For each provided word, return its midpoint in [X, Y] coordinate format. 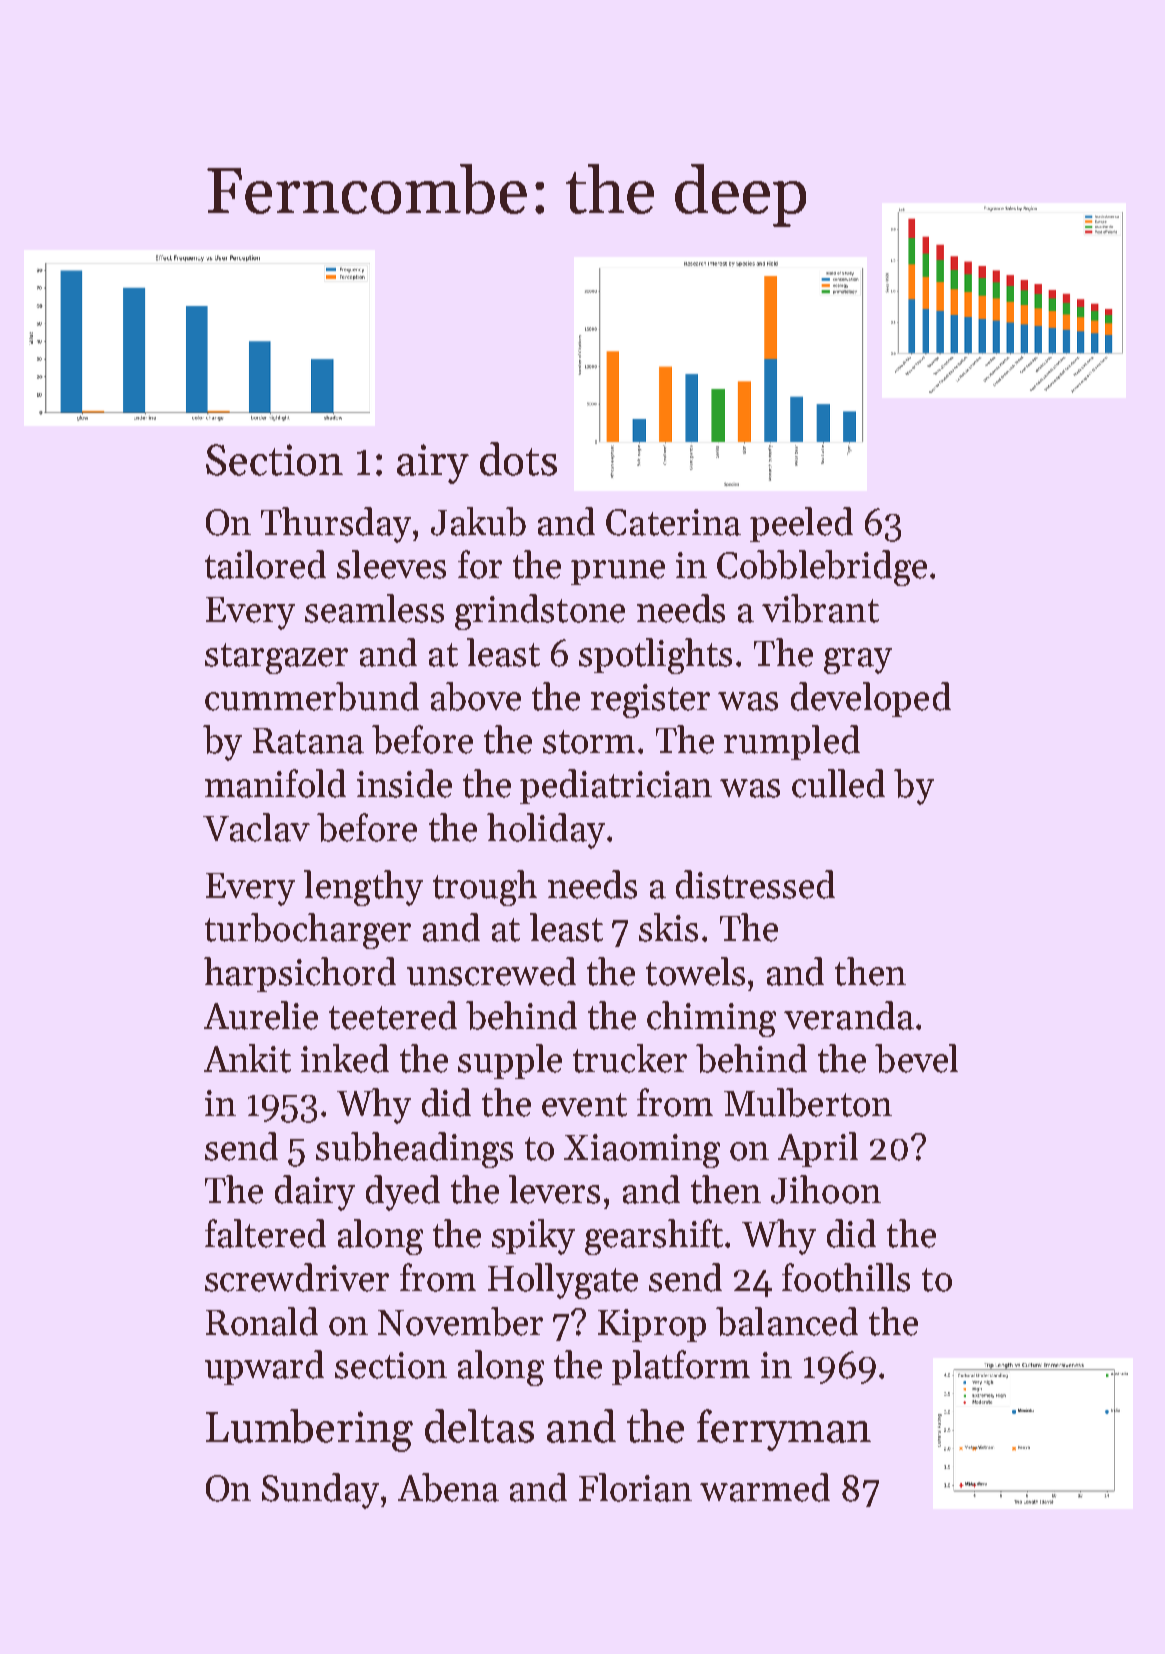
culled [838, 783]
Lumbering [309, 1430]
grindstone [540, 612]
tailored [265, 564]
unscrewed [491, 971]
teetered [393, 1015]
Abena [448, 1487]
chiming [711, 1019]
